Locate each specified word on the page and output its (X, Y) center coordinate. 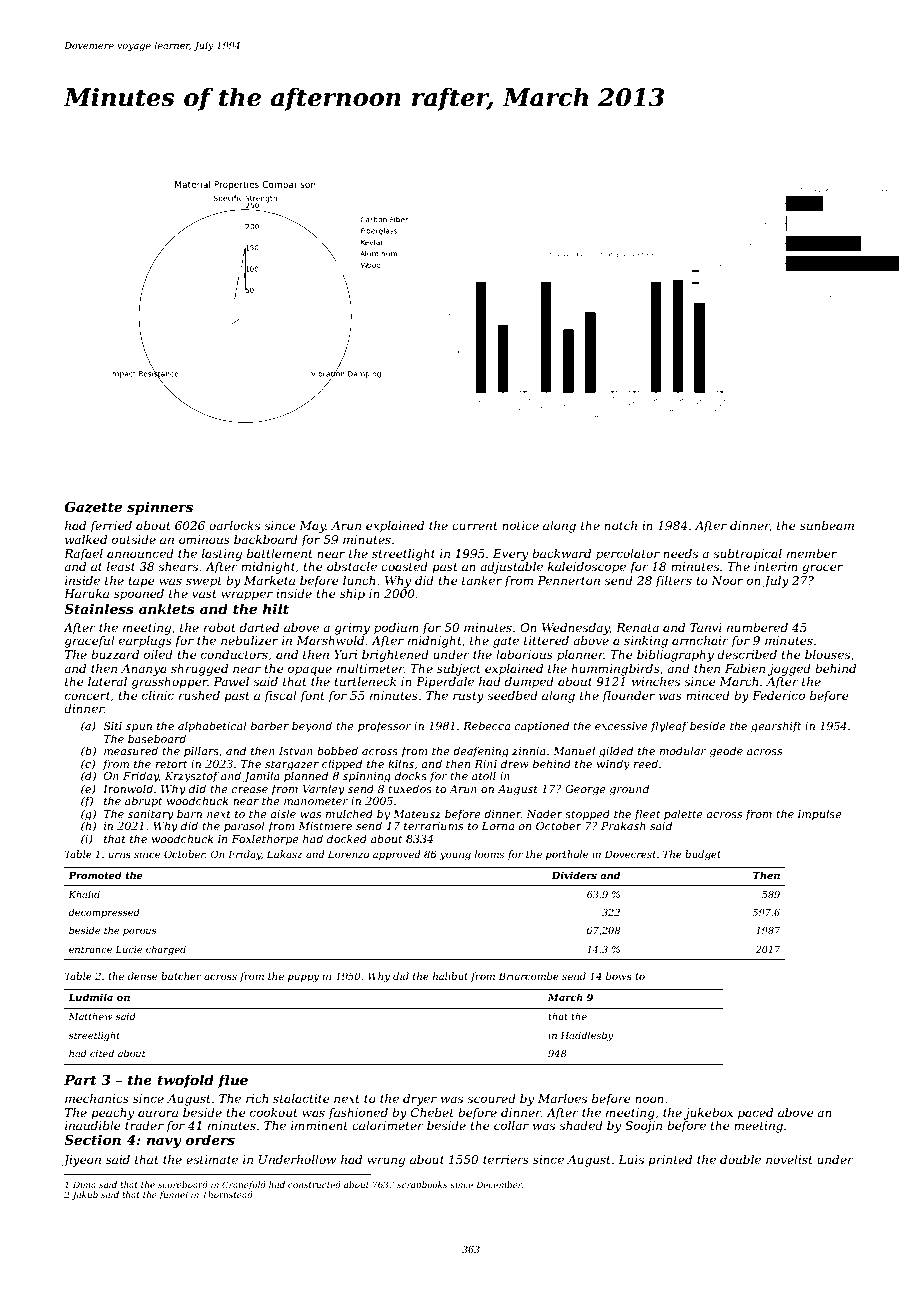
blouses (827, 654)
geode (726, 752)
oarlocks (234, 525)
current (475, 526)
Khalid (84, 894)
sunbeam (827, 525)
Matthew (91, 1016)
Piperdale (445, 683)
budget (703, 855)
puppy (303, 978)
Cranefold (244, 1185)
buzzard (115, 654)
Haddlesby (587, 1036)
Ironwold (128, 788)
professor (384, 726)
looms (489, 854)
